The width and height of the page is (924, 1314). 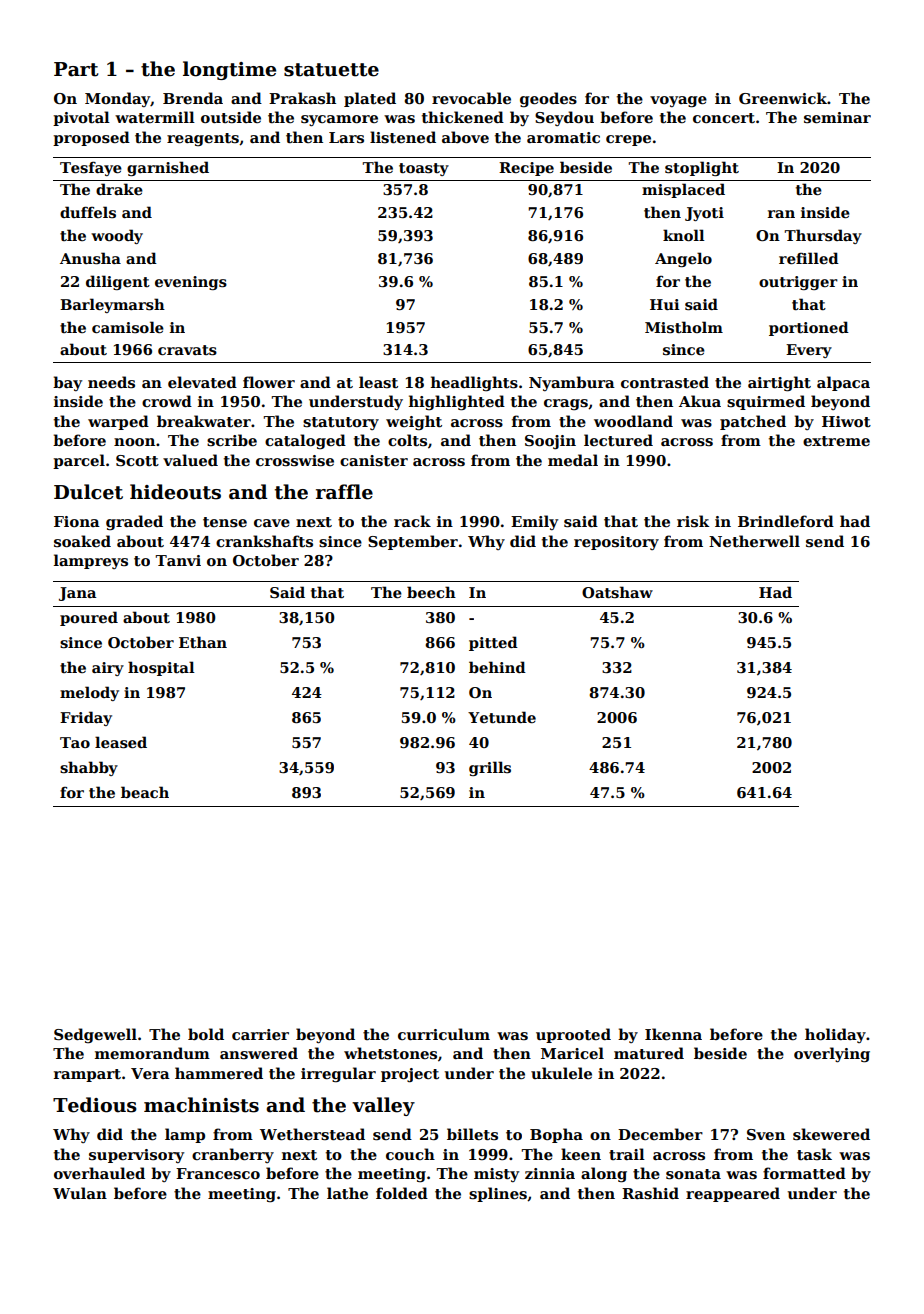 I want to click on stoplight, so click(x=702, y=168).
